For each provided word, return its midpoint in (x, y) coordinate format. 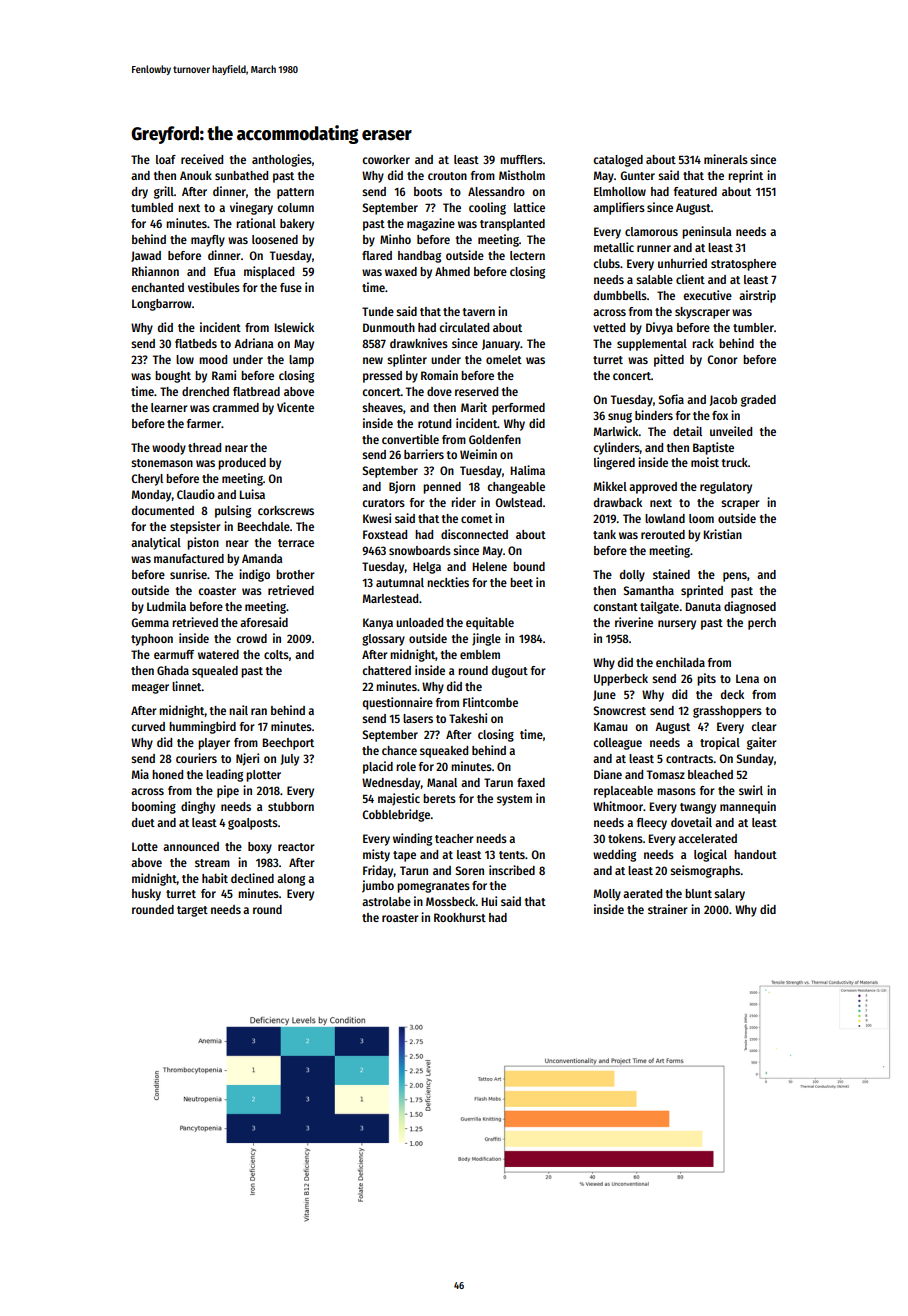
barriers (424, 454)
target (192, 911)
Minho (395, 239)
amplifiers (619, 208)
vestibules (214, 287)
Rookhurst (460, 917)
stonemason (162, 463)
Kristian (723, 534)
